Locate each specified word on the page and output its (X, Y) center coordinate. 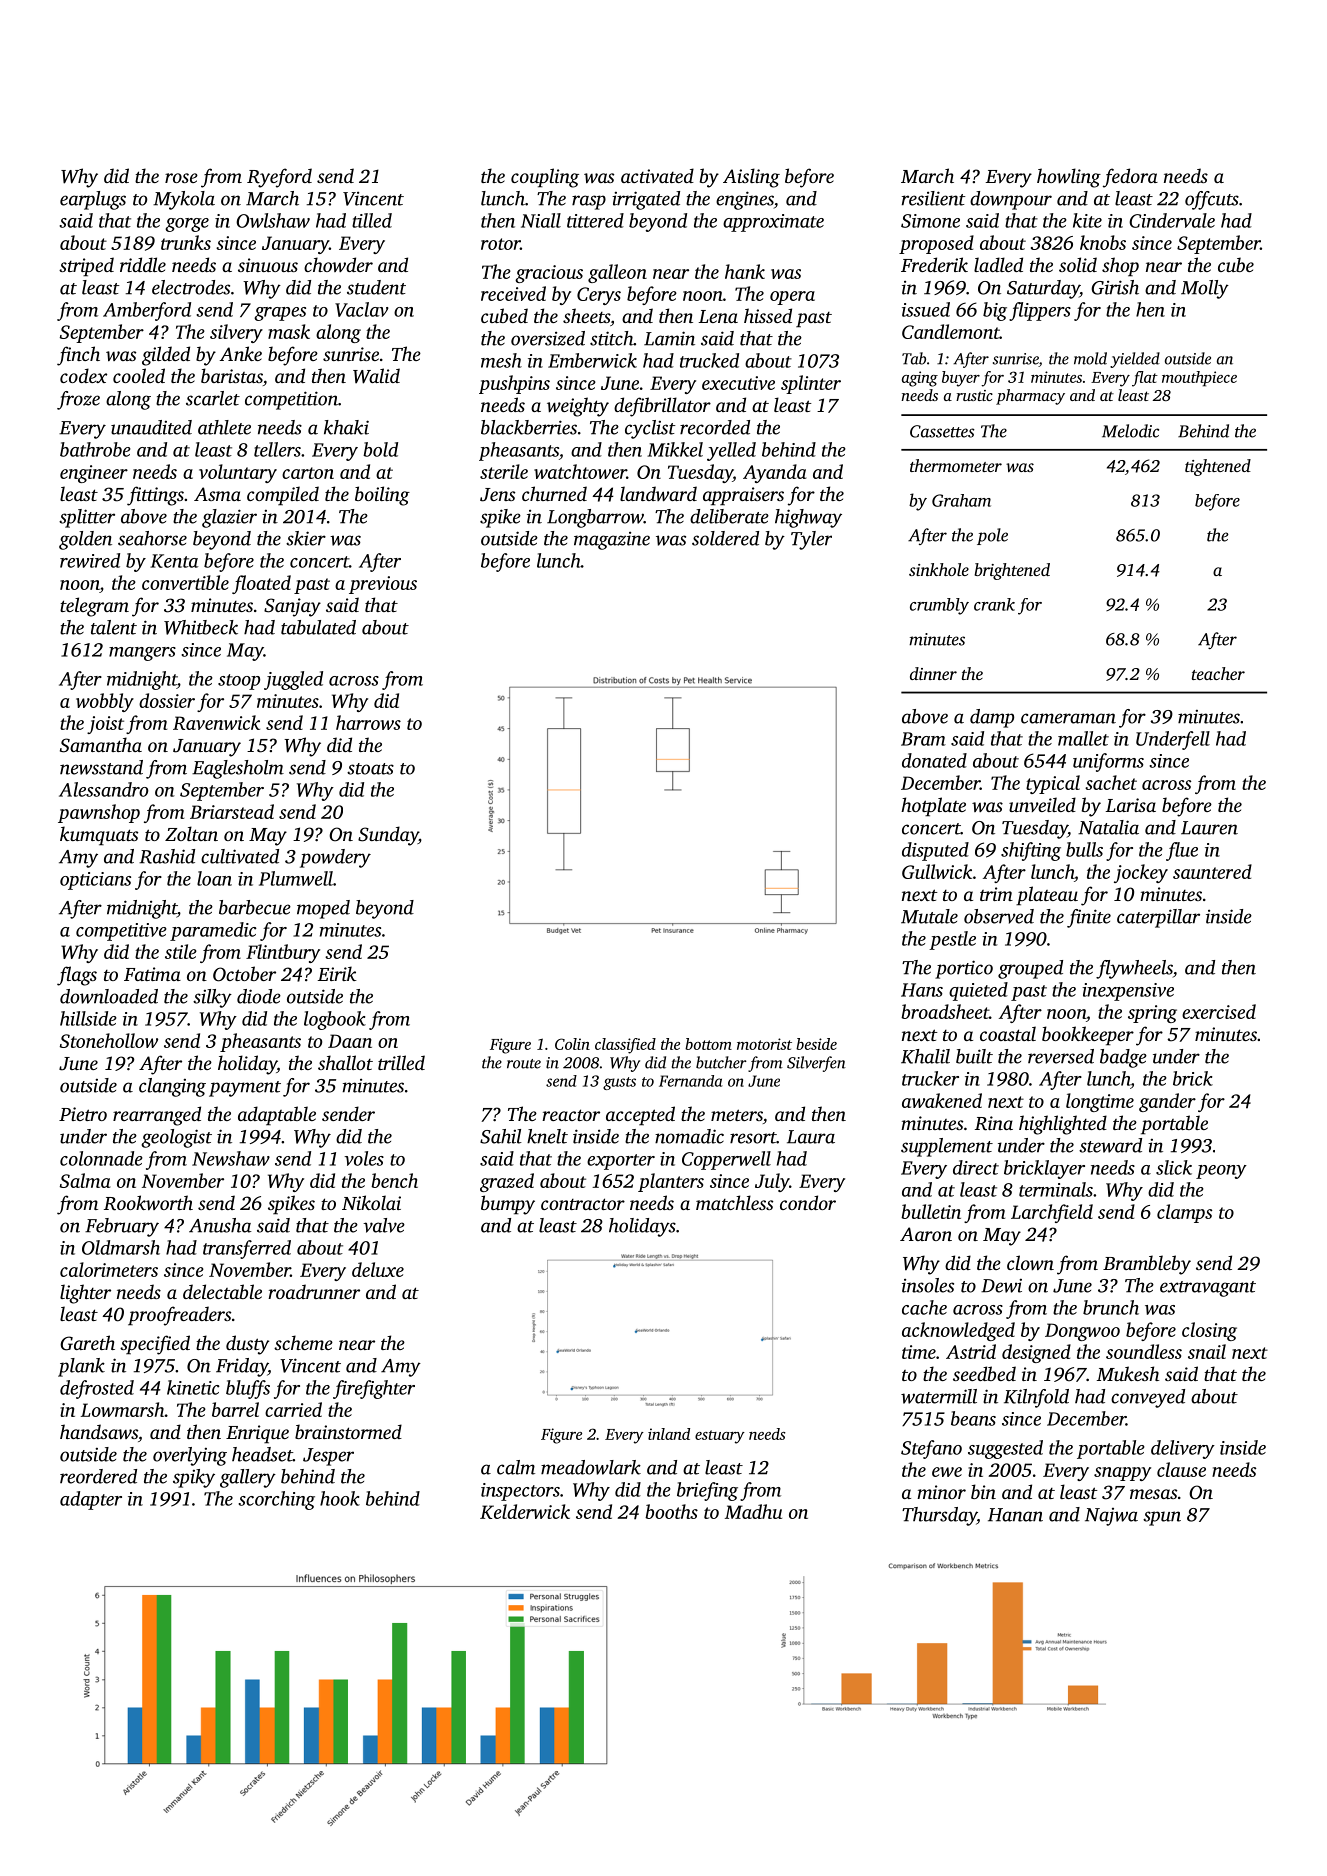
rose (181, 178)
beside (816, 1044)
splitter (87, 518)
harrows (368, 722)
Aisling (751, 178)
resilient (934, 198)
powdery (335, 858)
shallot (345, 1062)
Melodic (1130, 431)
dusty (247, 1345)
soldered (725, 538)
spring (1152, 1014)
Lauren (1209, 828)
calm (516, 1467)
